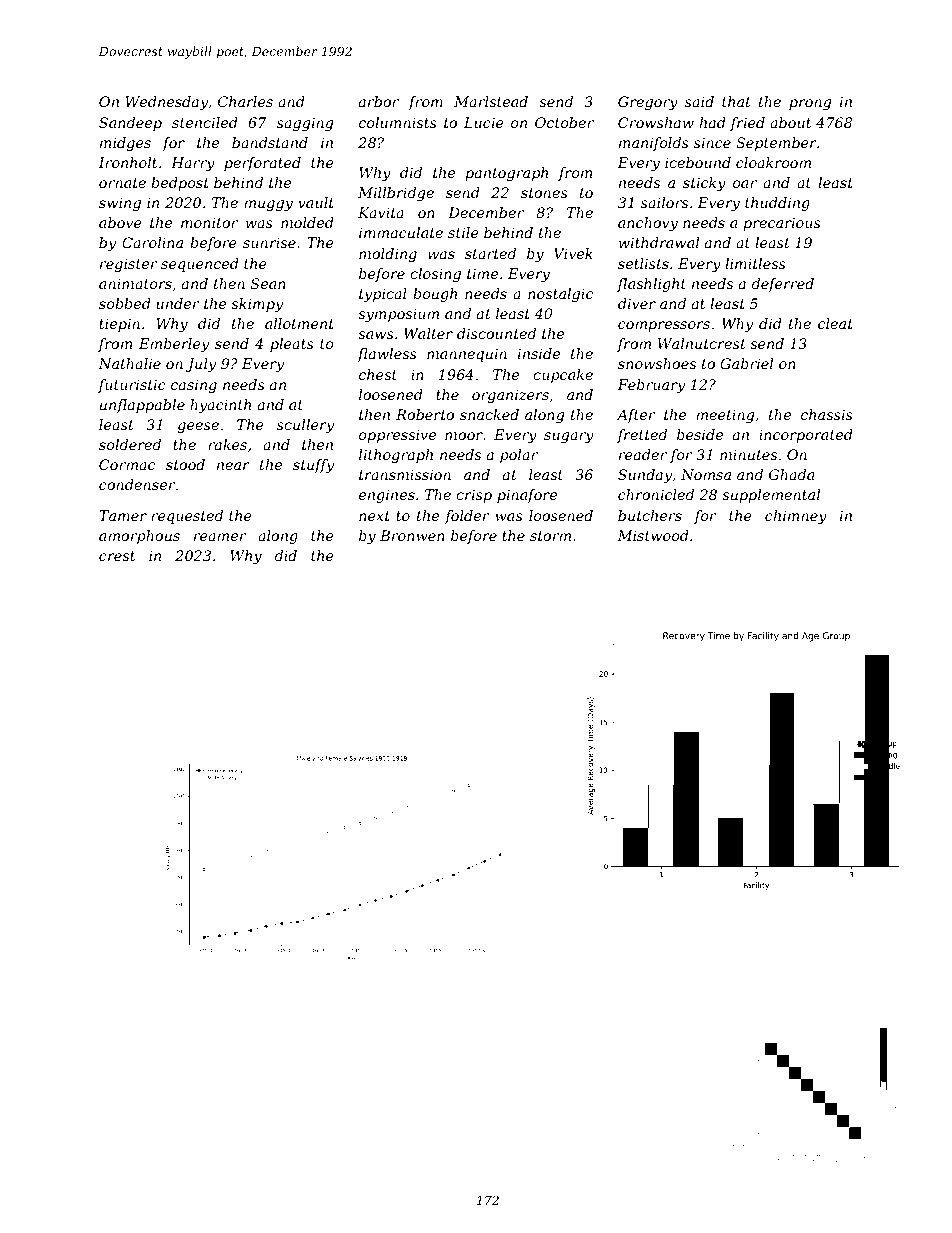  What do you see at coordinates (783, 285) in the screenshot?
I see `deferred` at bounding box center [783, 285].
